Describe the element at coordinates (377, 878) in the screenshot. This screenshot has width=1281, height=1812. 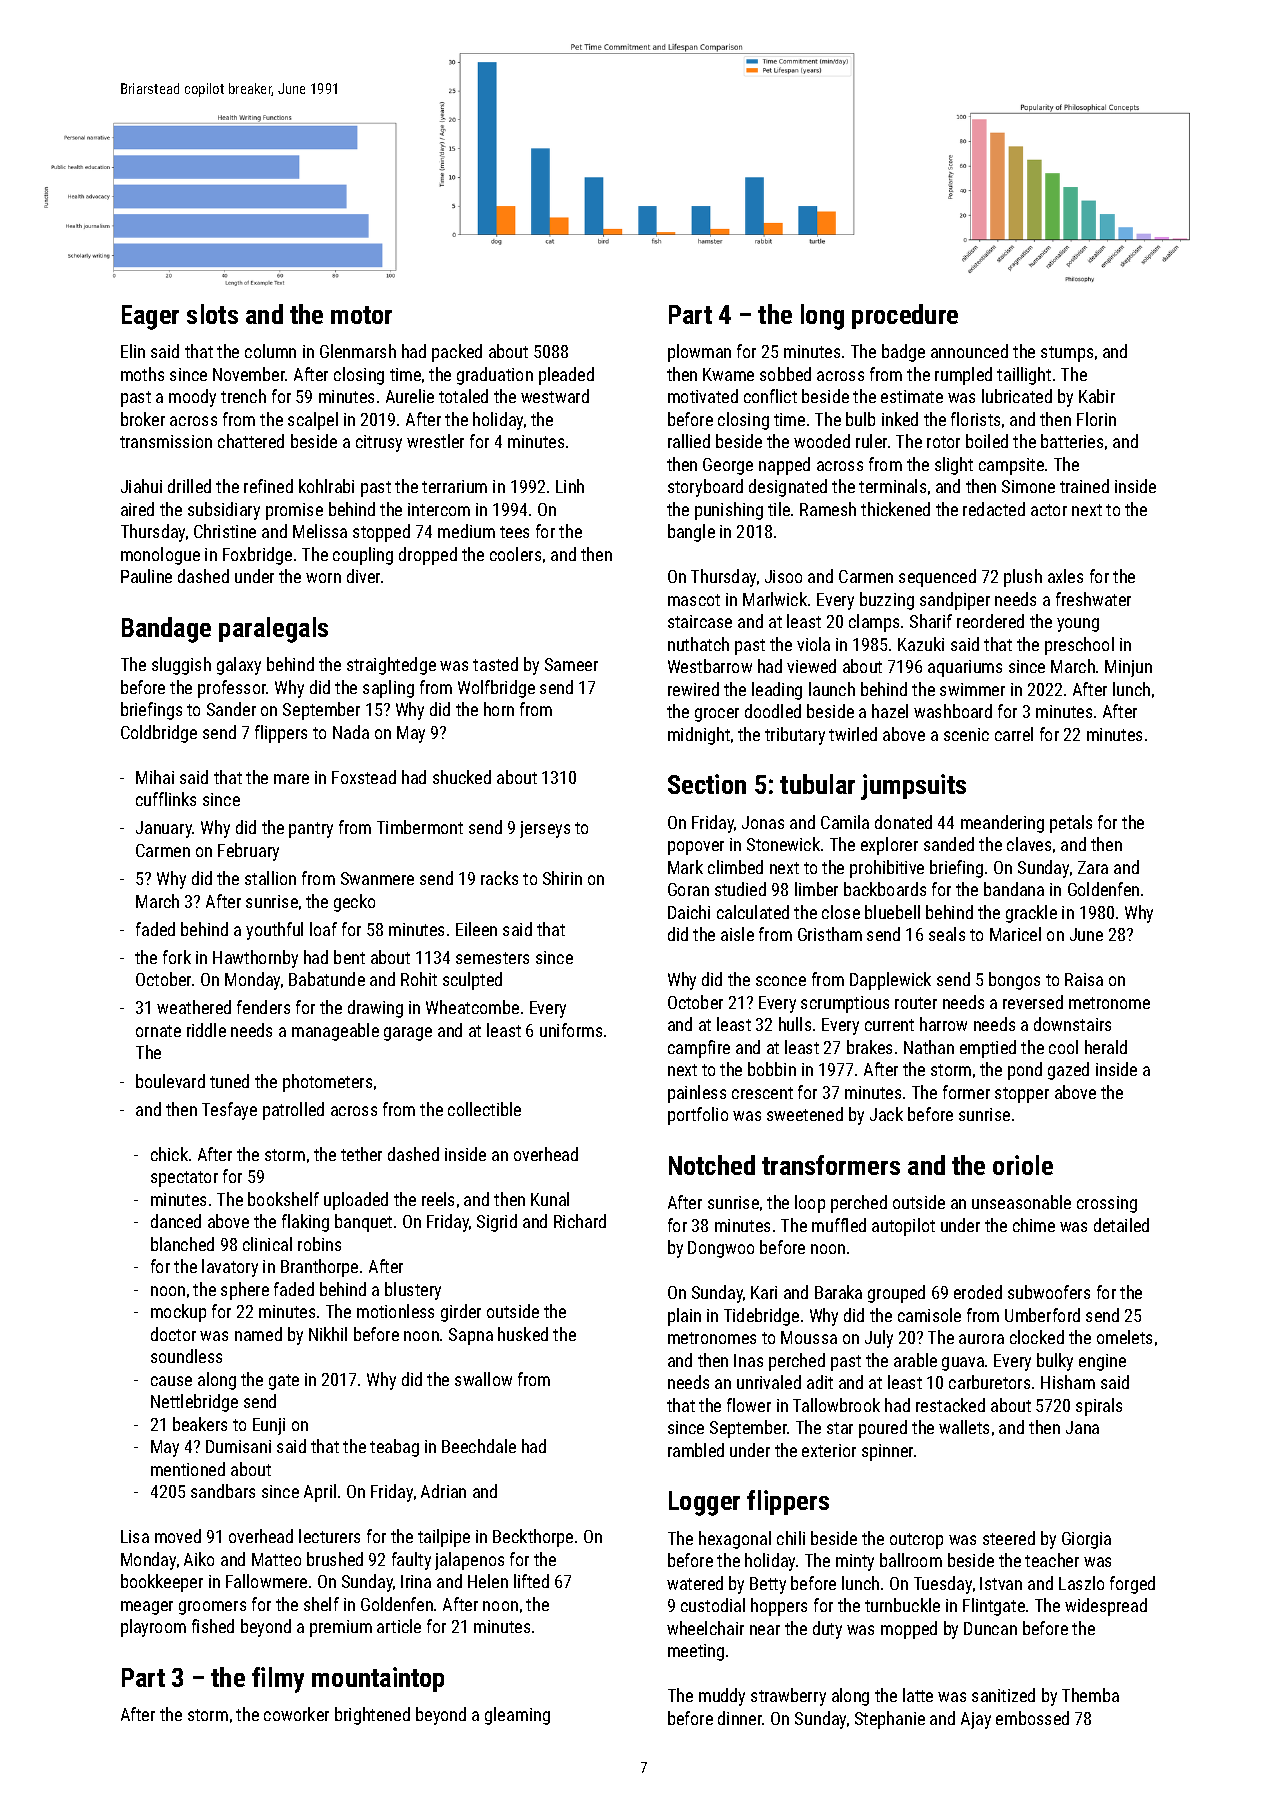
I see `Swanmere` at that location.
